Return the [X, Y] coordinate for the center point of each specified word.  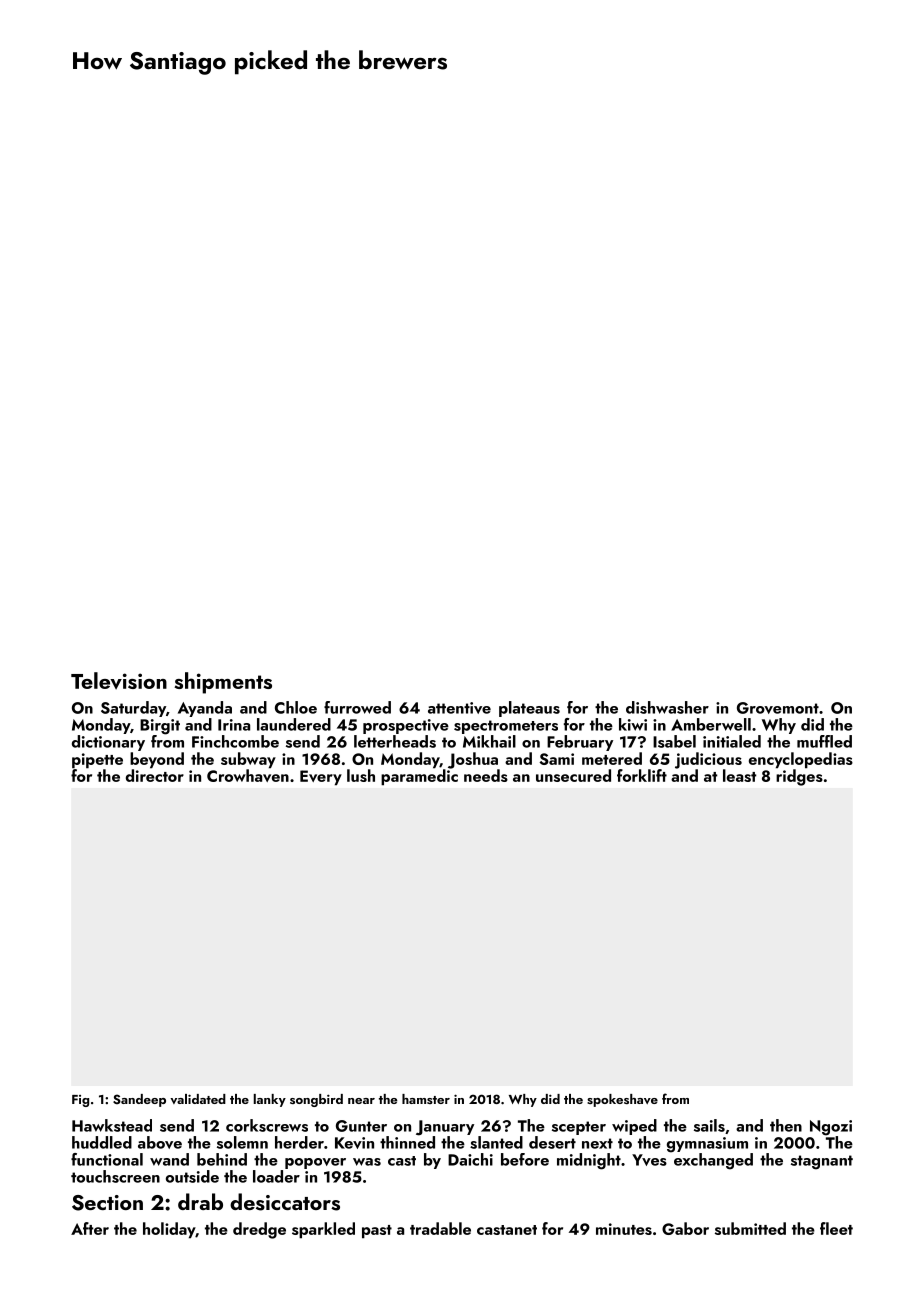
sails [709, 1125]
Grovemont [778, 708]
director [155, 775]
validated [198, 1099]
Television [119, 681]
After [90, 1228]
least [739, 775]
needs [486, 775]
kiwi [633, 724]
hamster [426, 1099]
